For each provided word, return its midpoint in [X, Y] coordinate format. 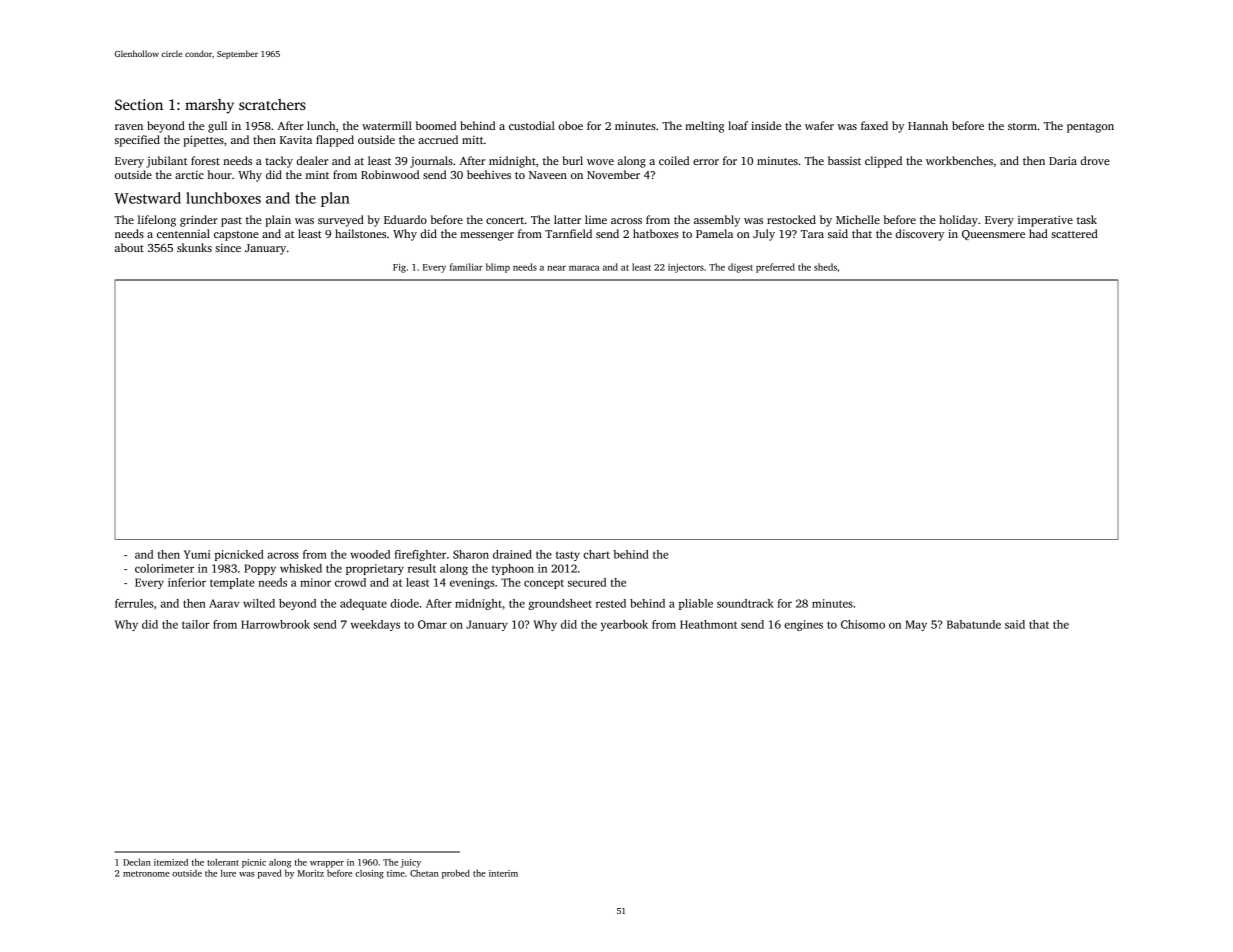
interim [503, 873]
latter [567, 219]
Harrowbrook [275, 624]
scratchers [272, 104]
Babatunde [974, 624]
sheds [825, 267]
